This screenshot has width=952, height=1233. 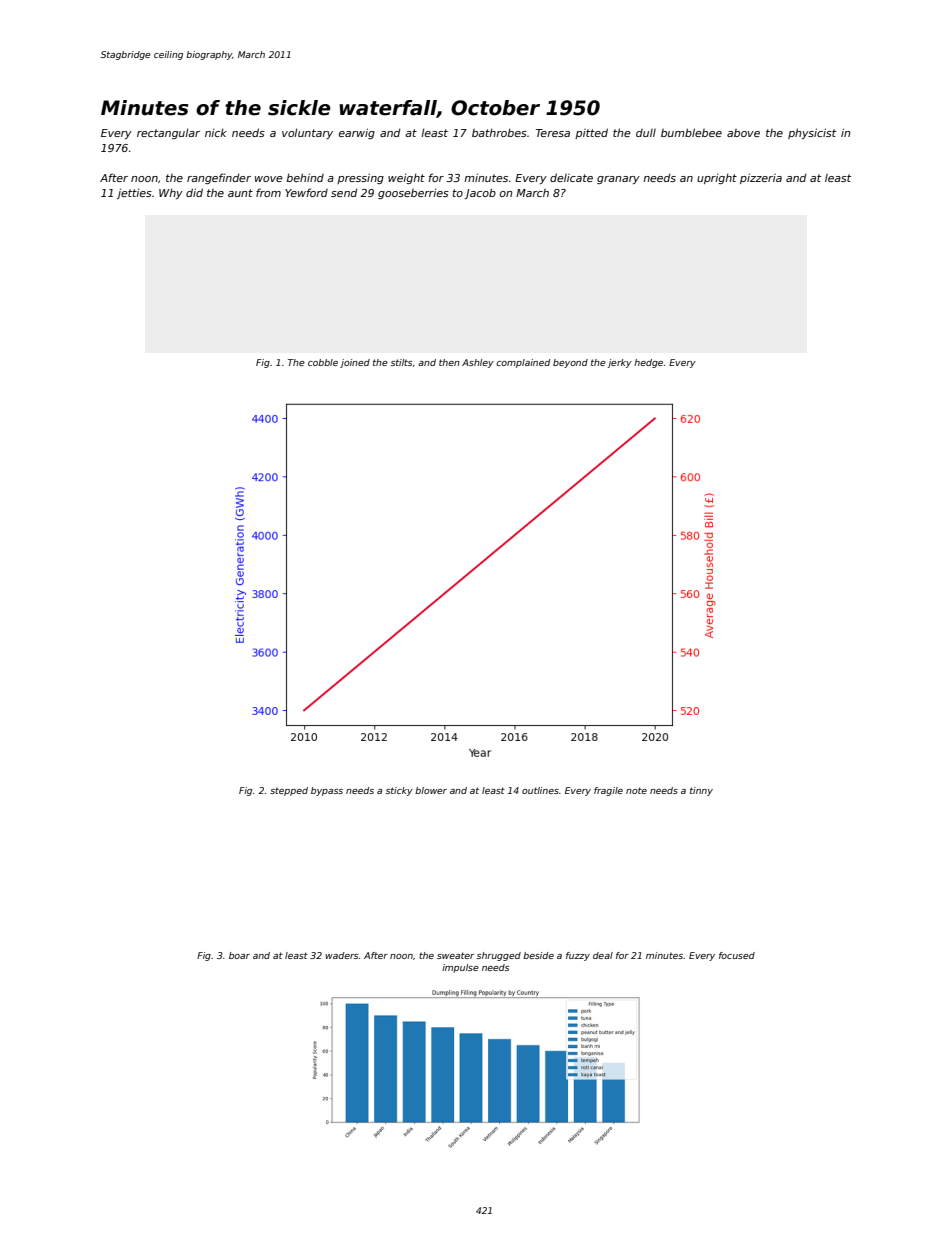 What do you see at coordinates (646, 133) in the screenshot?
I see `dull` at bounding box center [646, 133].
